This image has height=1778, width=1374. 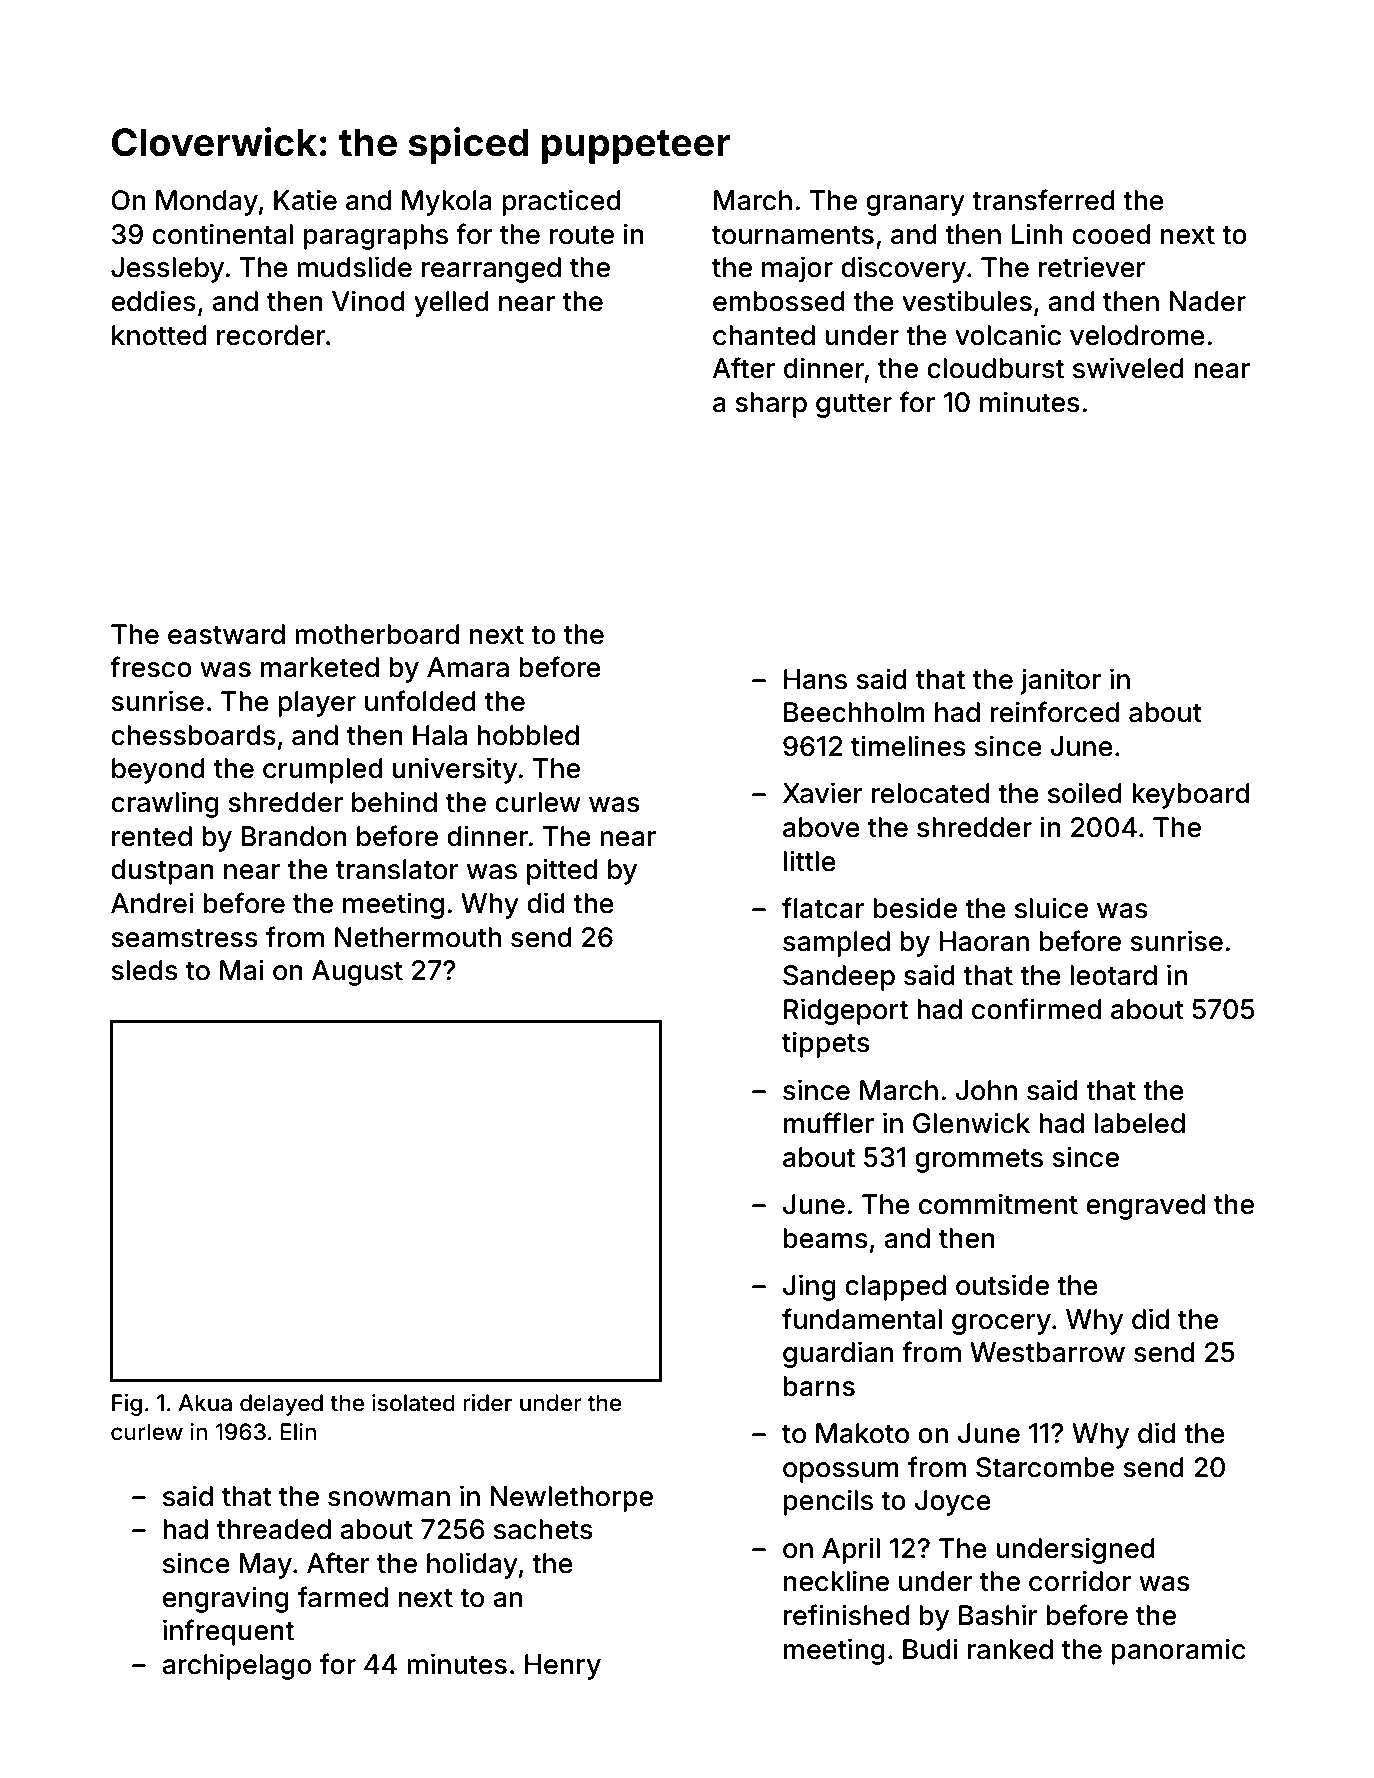 What do you see at coordinates (771, 405) in the image?
I see `sharp` at bounding box center [771, 405].
